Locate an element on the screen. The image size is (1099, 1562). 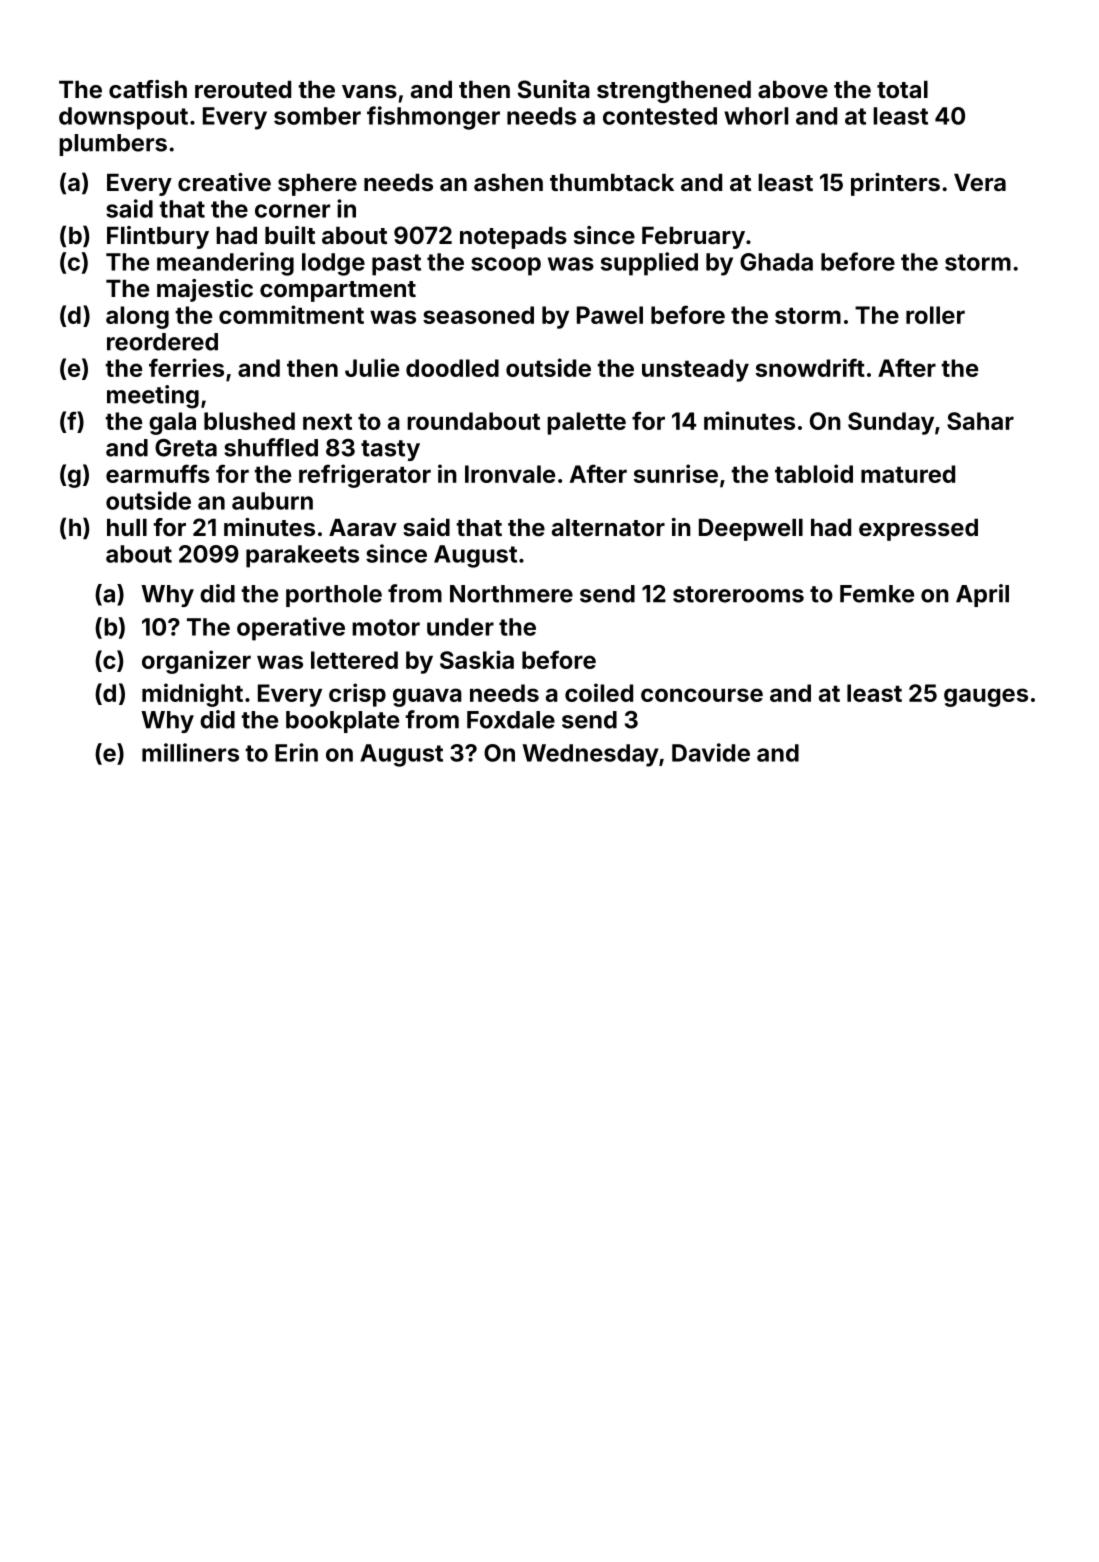
parakeets is located at coordinates (302, 556).
